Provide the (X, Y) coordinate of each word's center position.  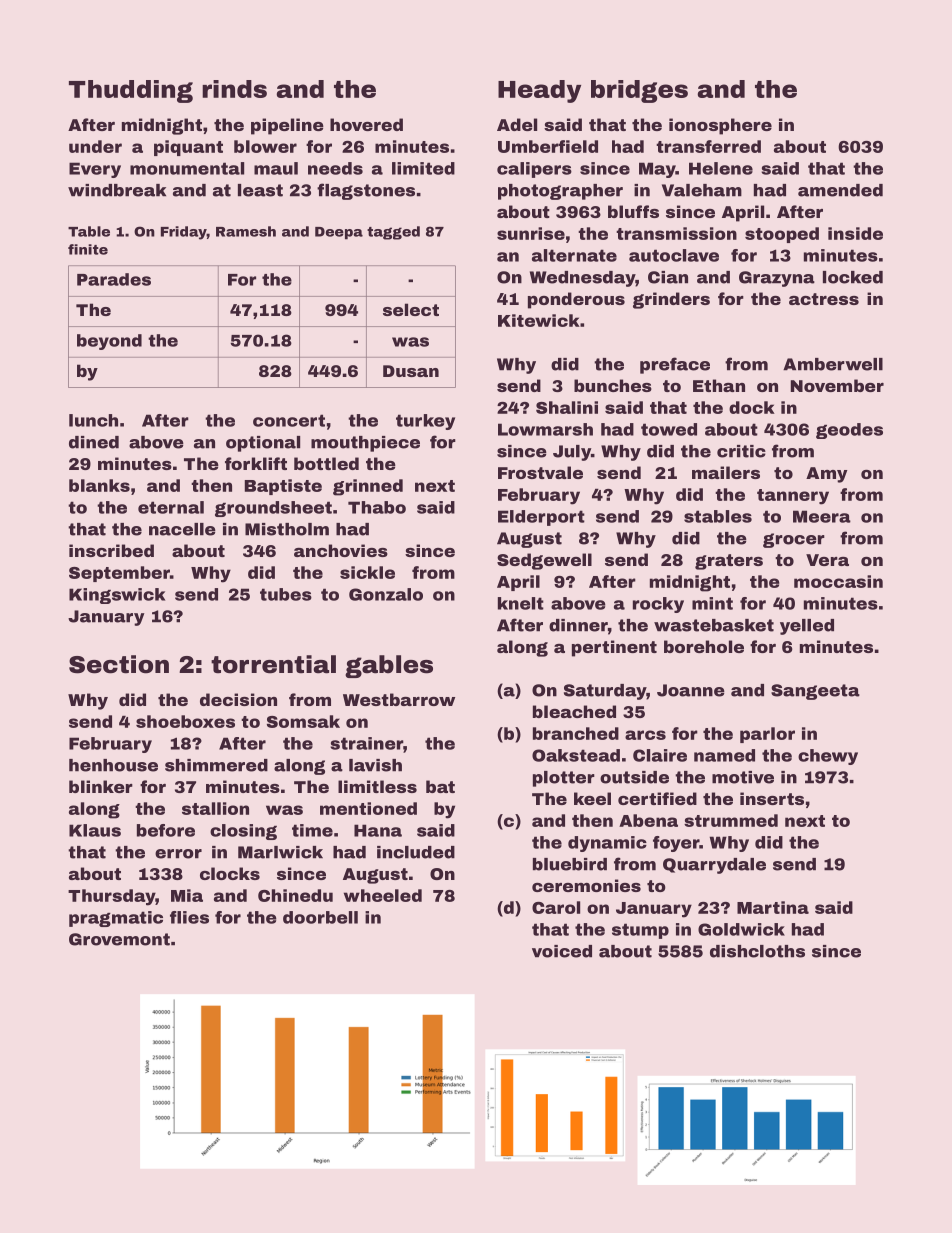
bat (440, 786)
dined (94, 442)
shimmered (216, 765)
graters (729, 562)
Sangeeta (815, 692)
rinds (234, 89)
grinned (368, 487)
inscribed (111, 550)
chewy (828, 757)
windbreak (117, 190)
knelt (521, 603)
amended (840, 190)
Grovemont (119, 939)
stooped (782, 235)
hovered (366, 124)
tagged (393, 233)
